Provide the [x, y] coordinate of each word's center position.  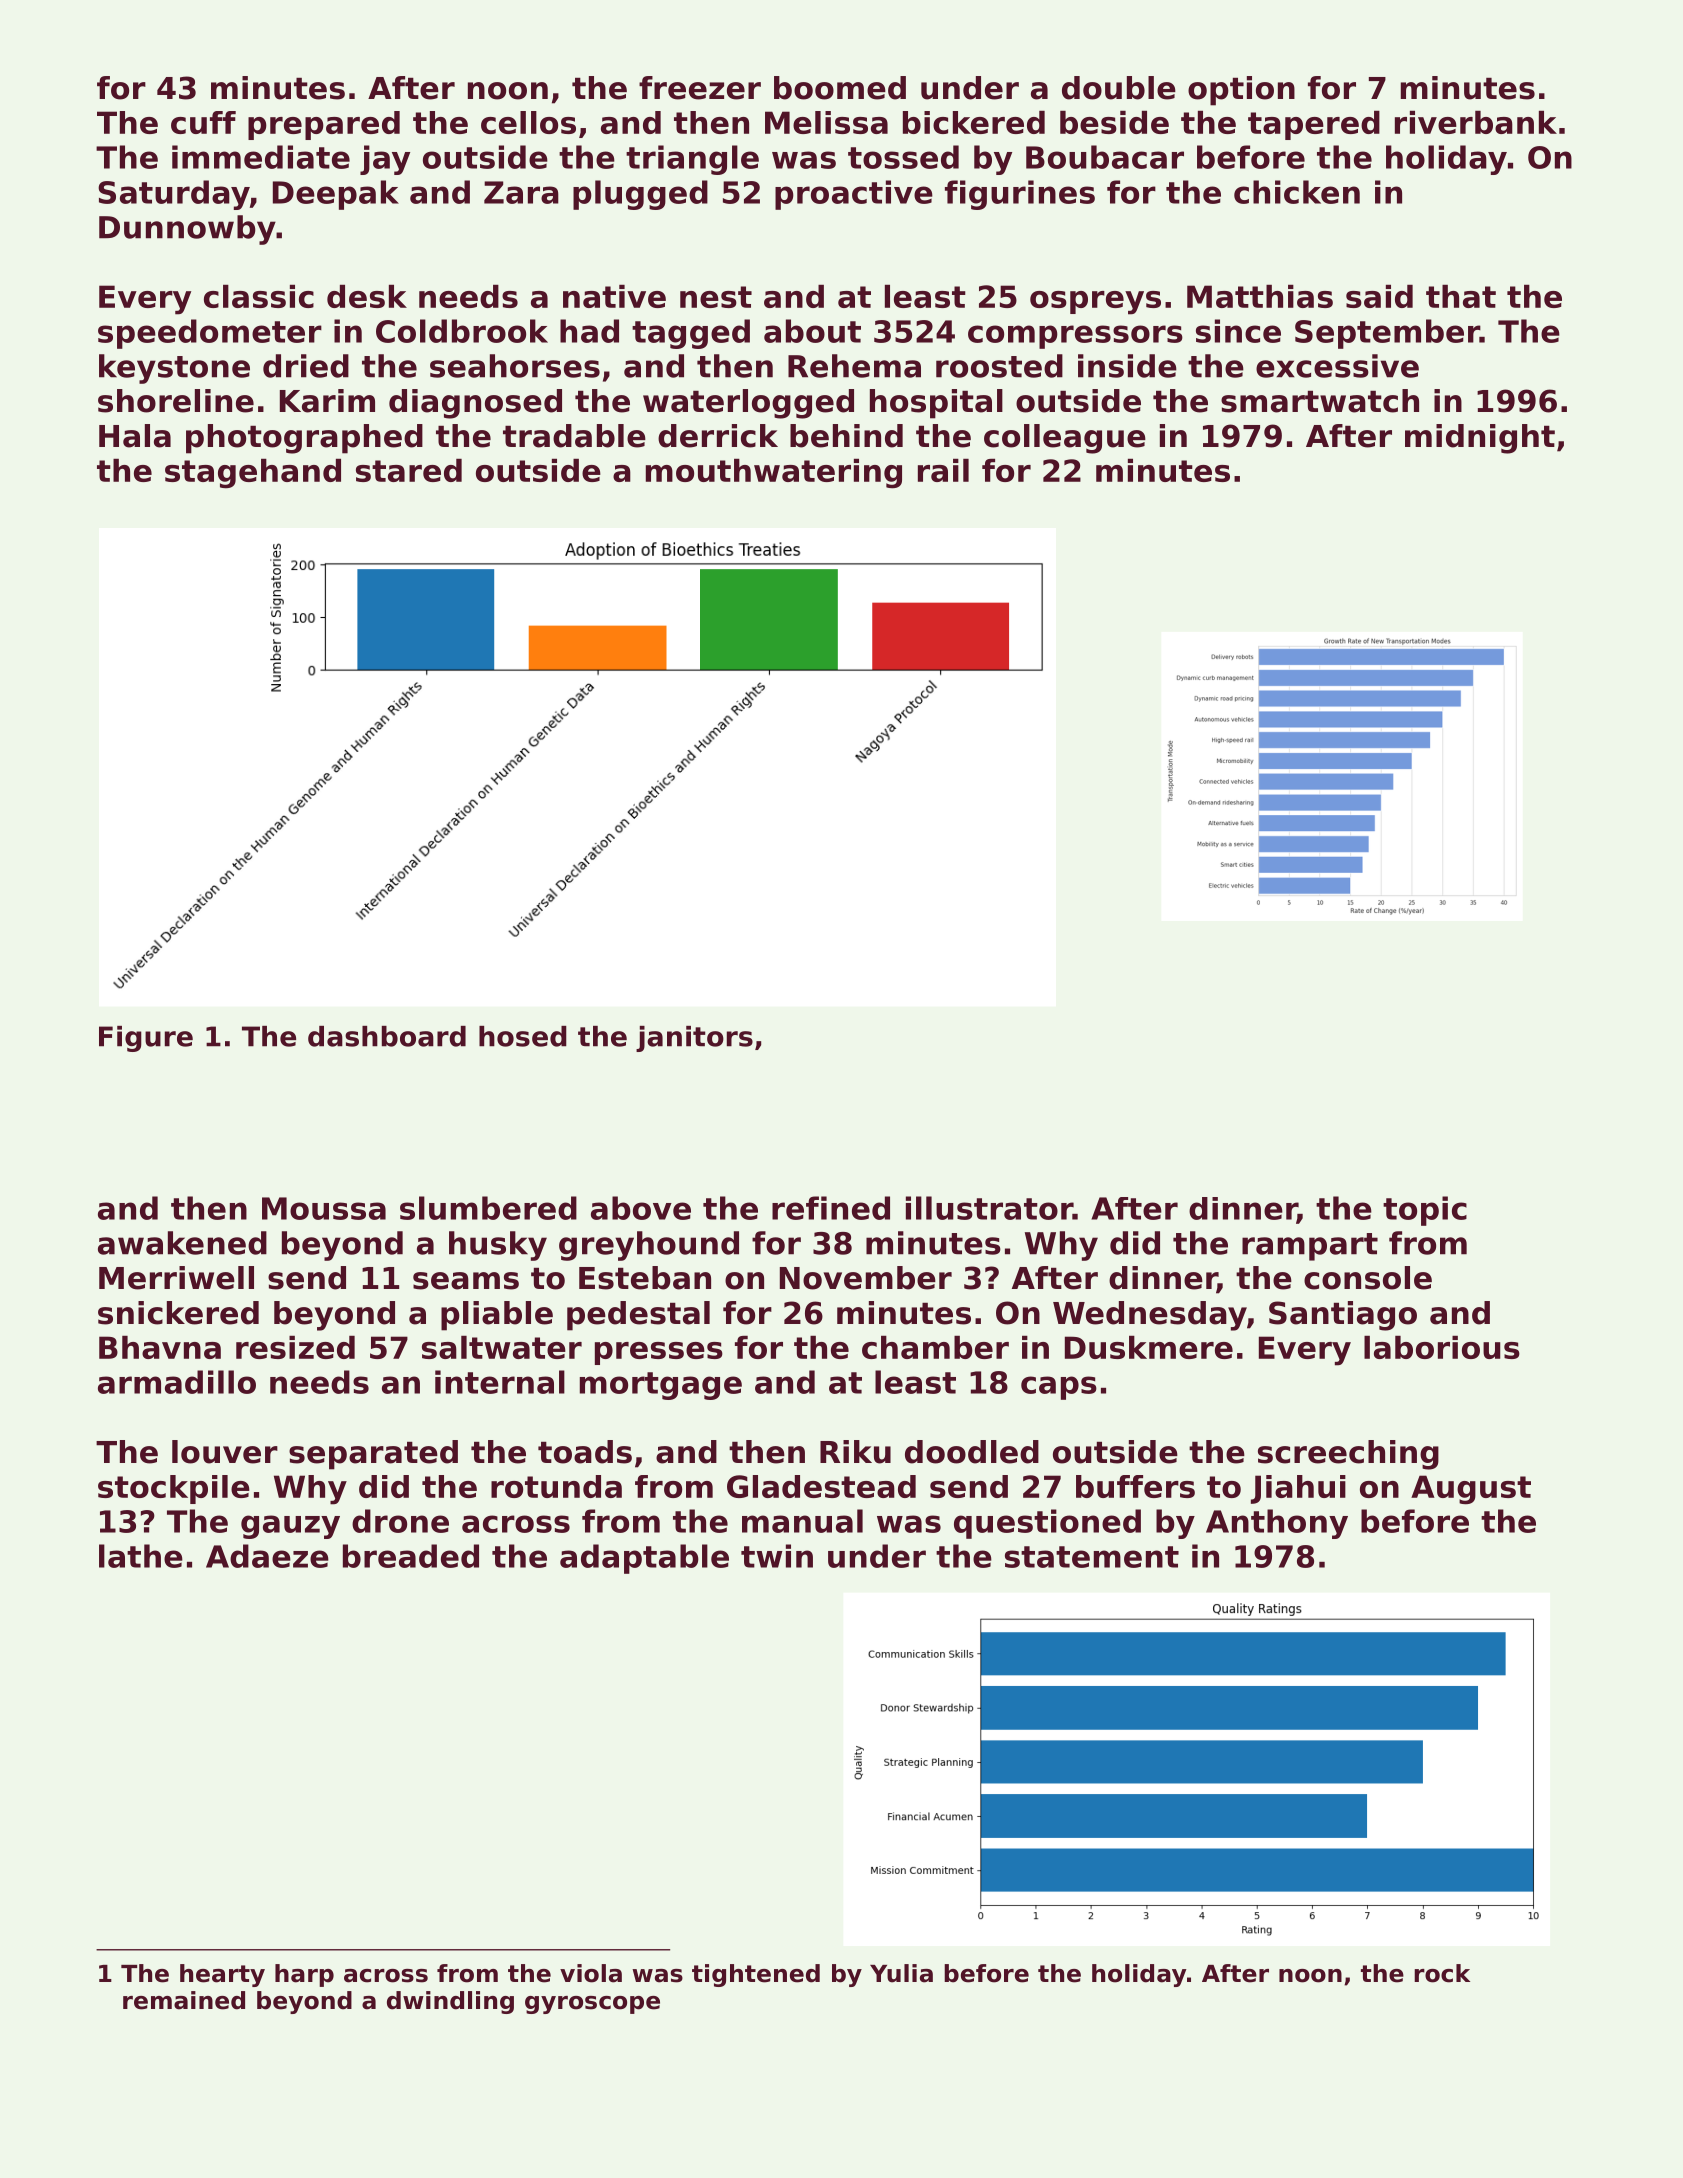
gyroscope [592, 2005]
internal [500, 1382]
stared [409, 470]
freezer [700, 88]
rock [1442, 1973]
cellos [528, 122]
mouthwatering [774, 474]
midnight [1480, 439]
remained [184, 2000]
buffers [1135, 1486]
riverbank [1476, 122]
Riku [855, 1452]
